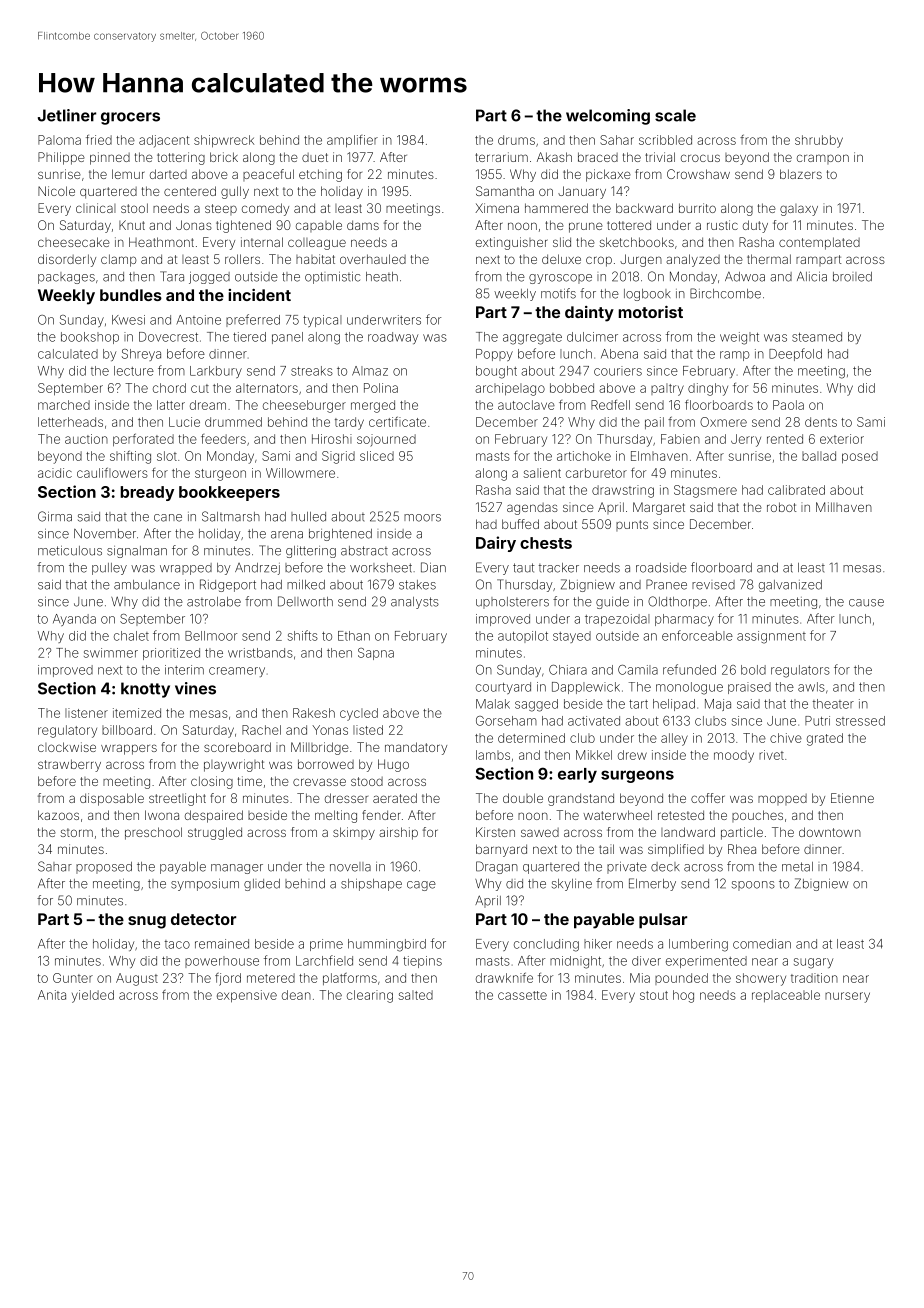 The width and height of the page is (924, 1308). I want to click on broiled, so click(852, 277).
